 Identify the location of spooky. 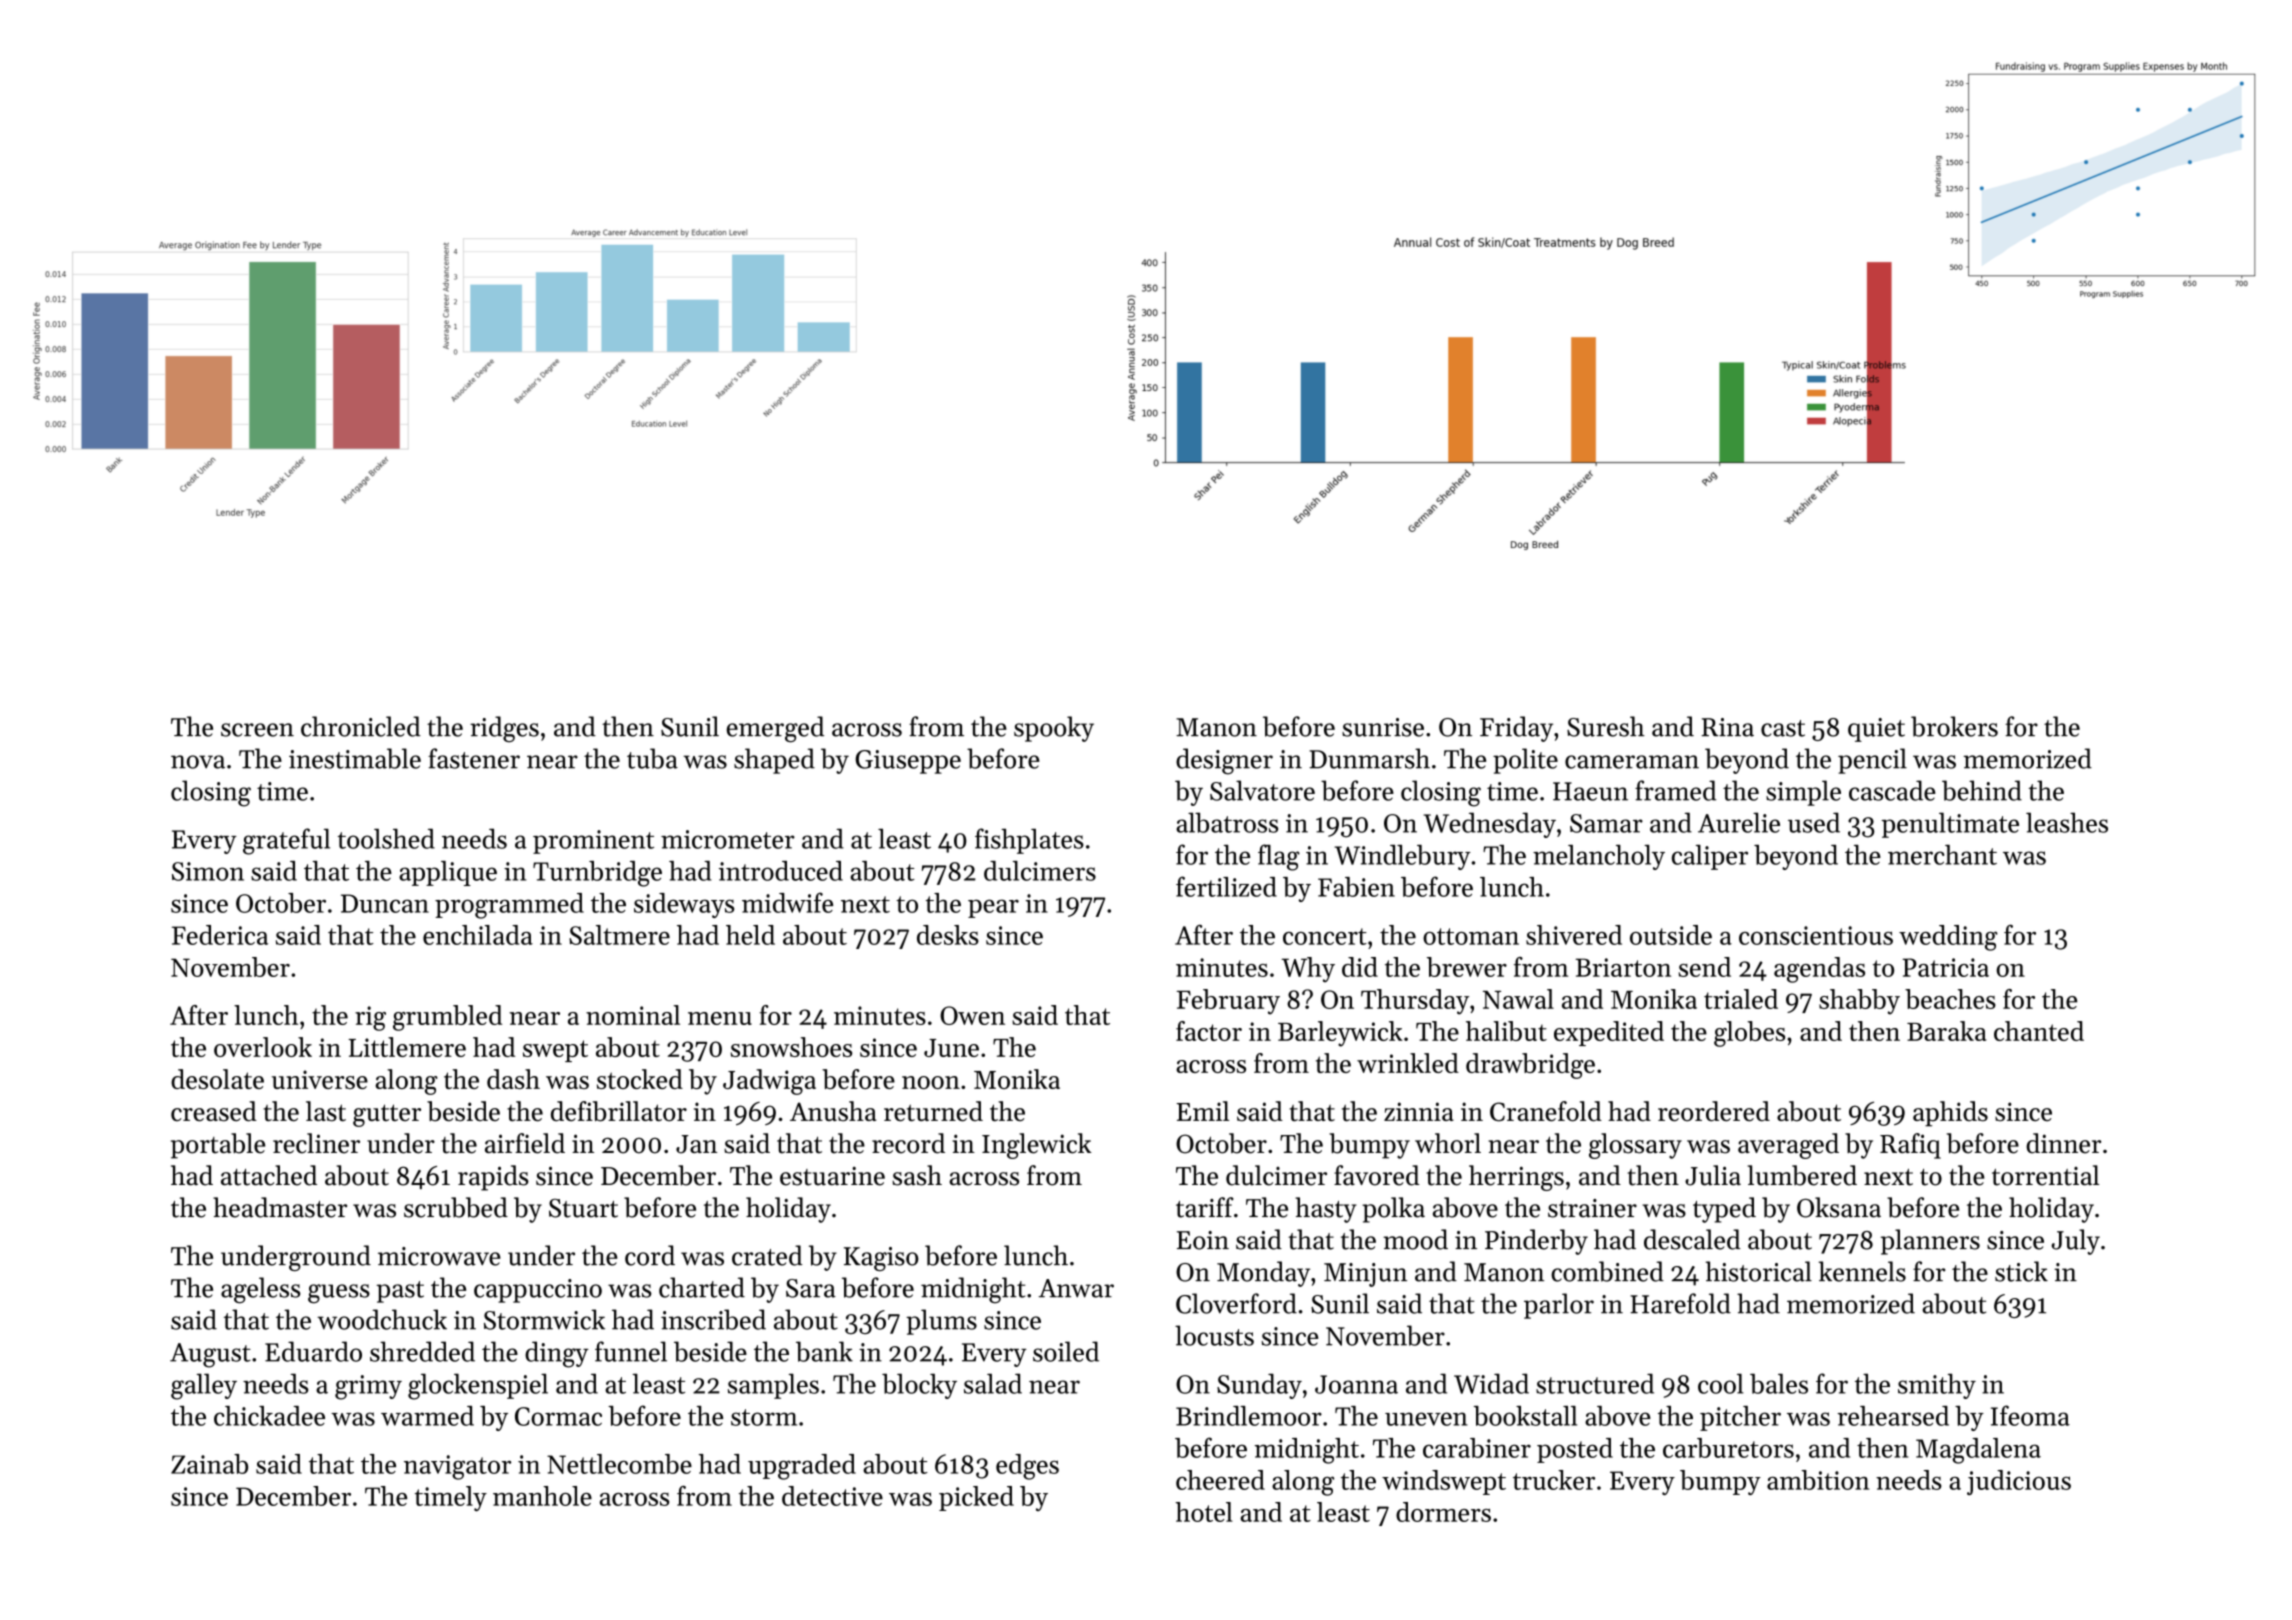
(1054, 729).
